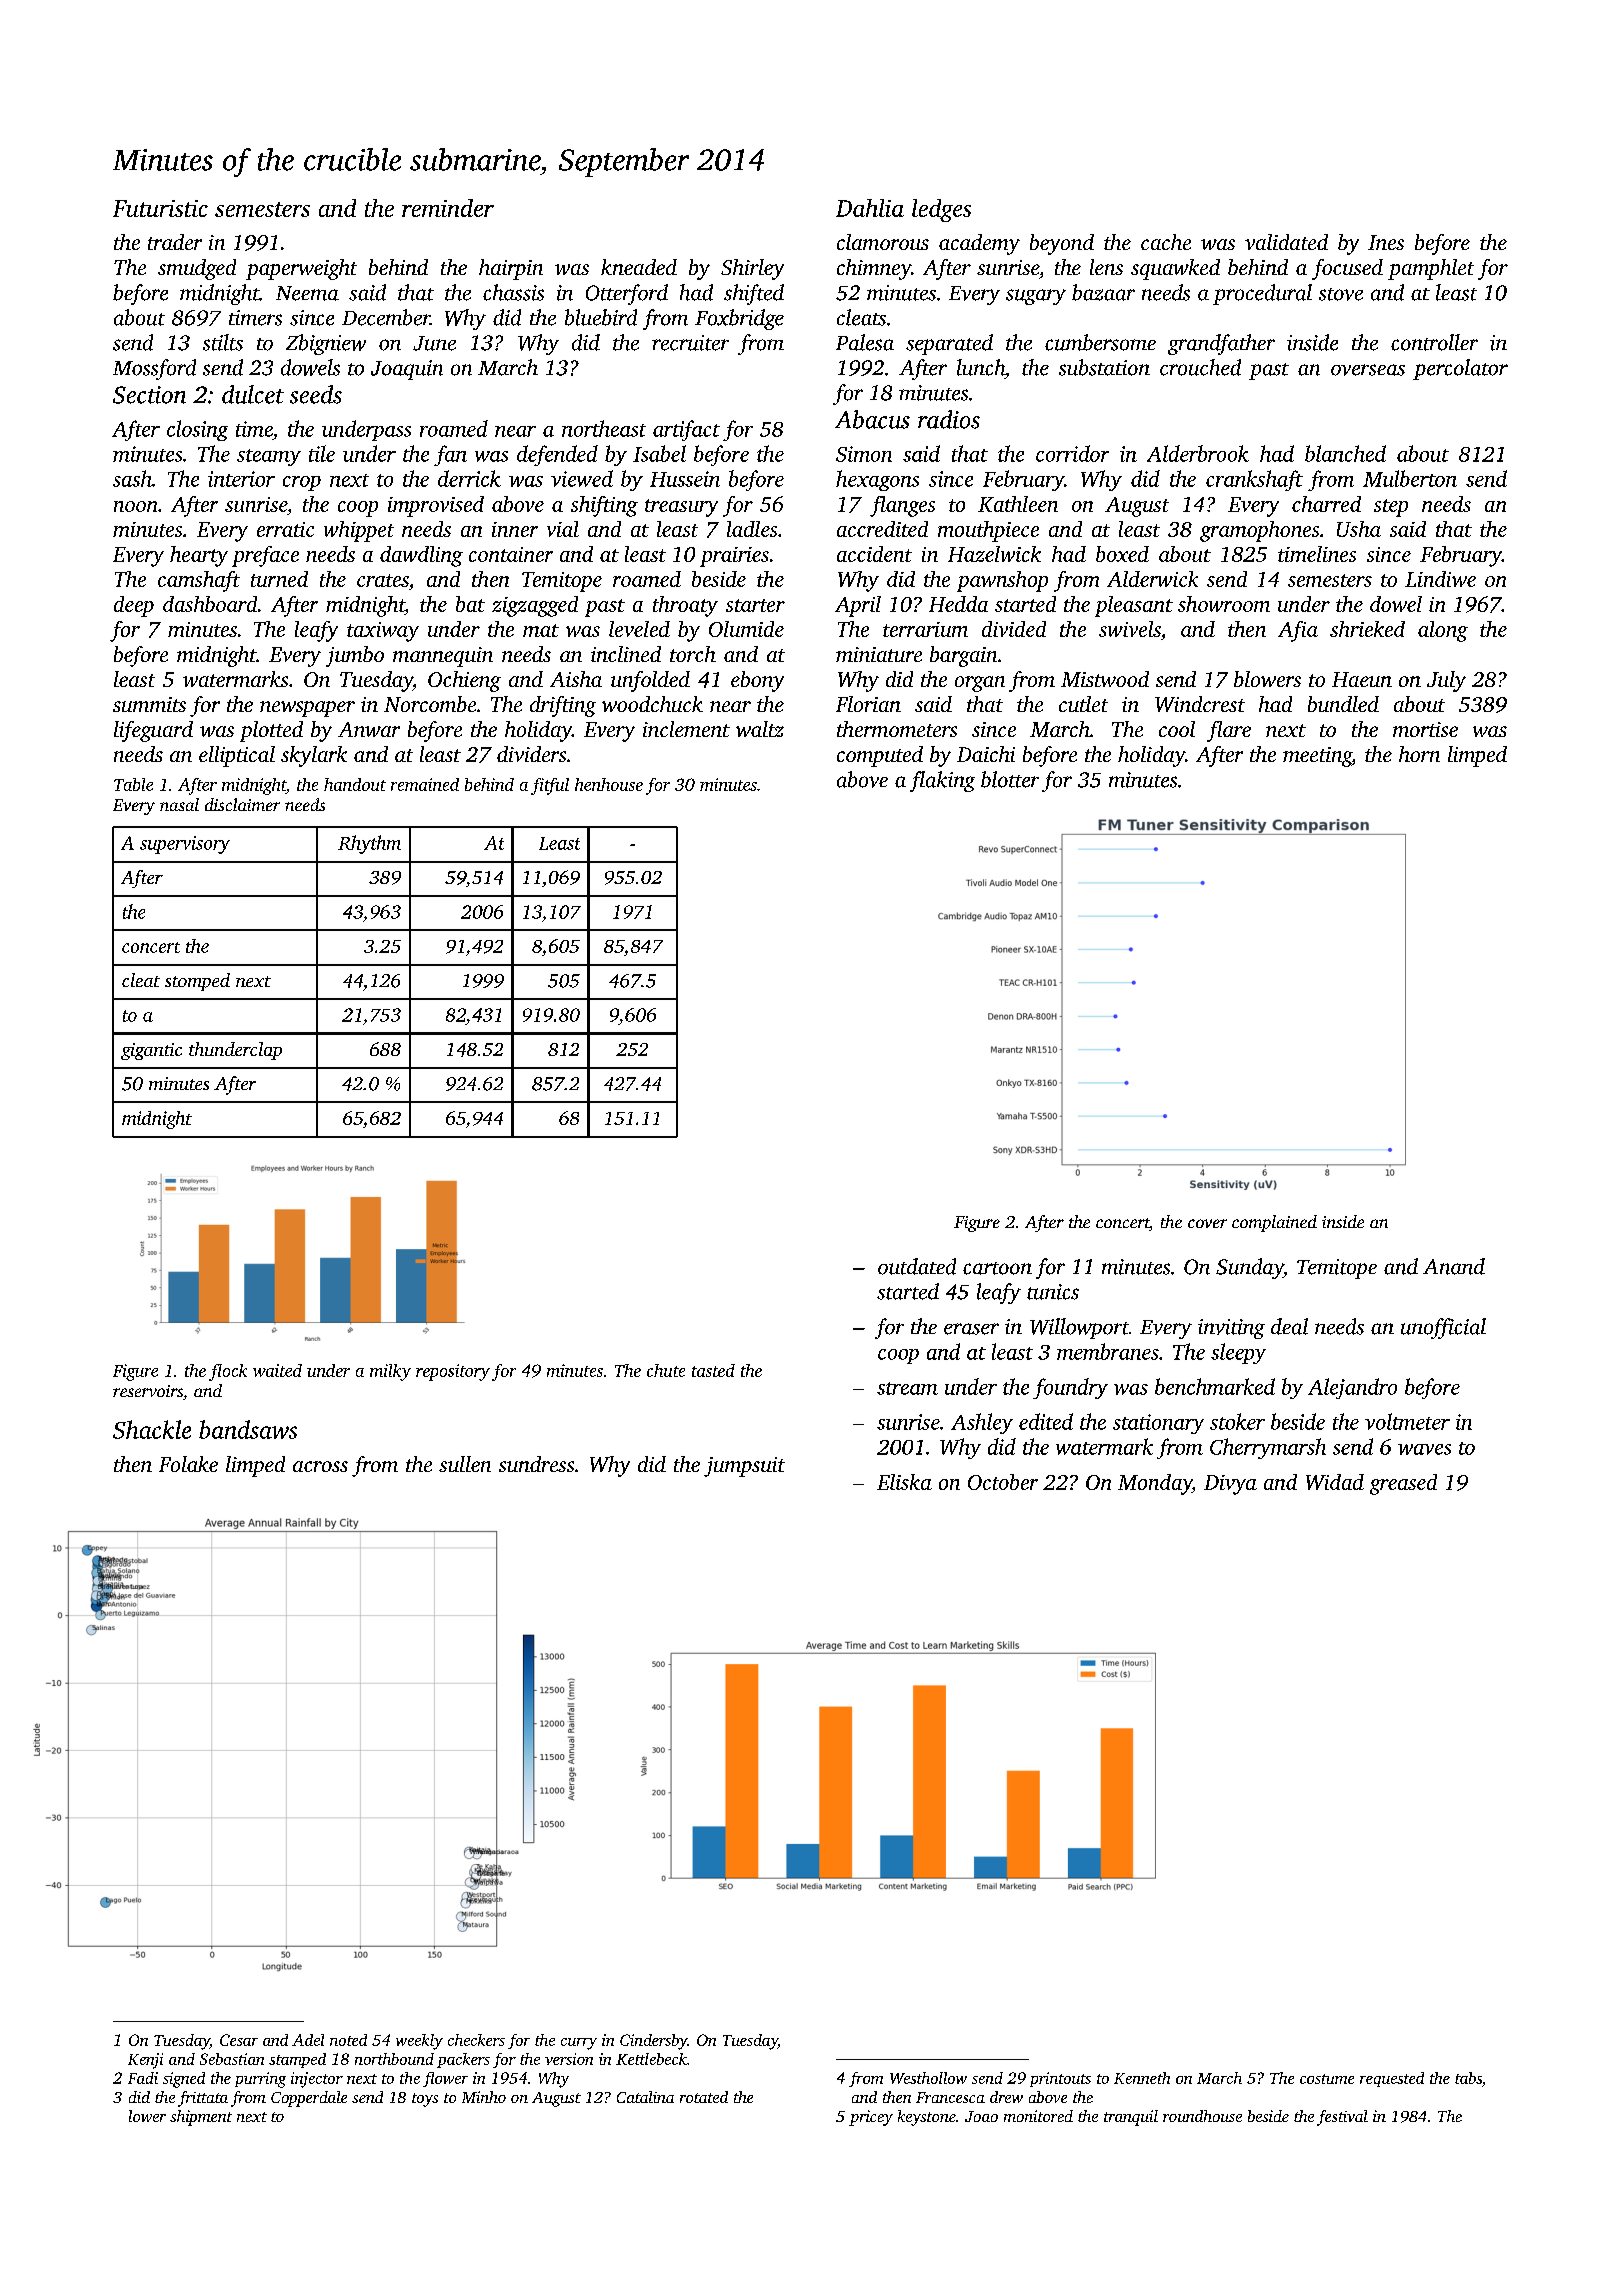 This page has width=1620, height=2292. Describe the element at coordinates (917, 1266) in the page. I see `outdated` at that location.
